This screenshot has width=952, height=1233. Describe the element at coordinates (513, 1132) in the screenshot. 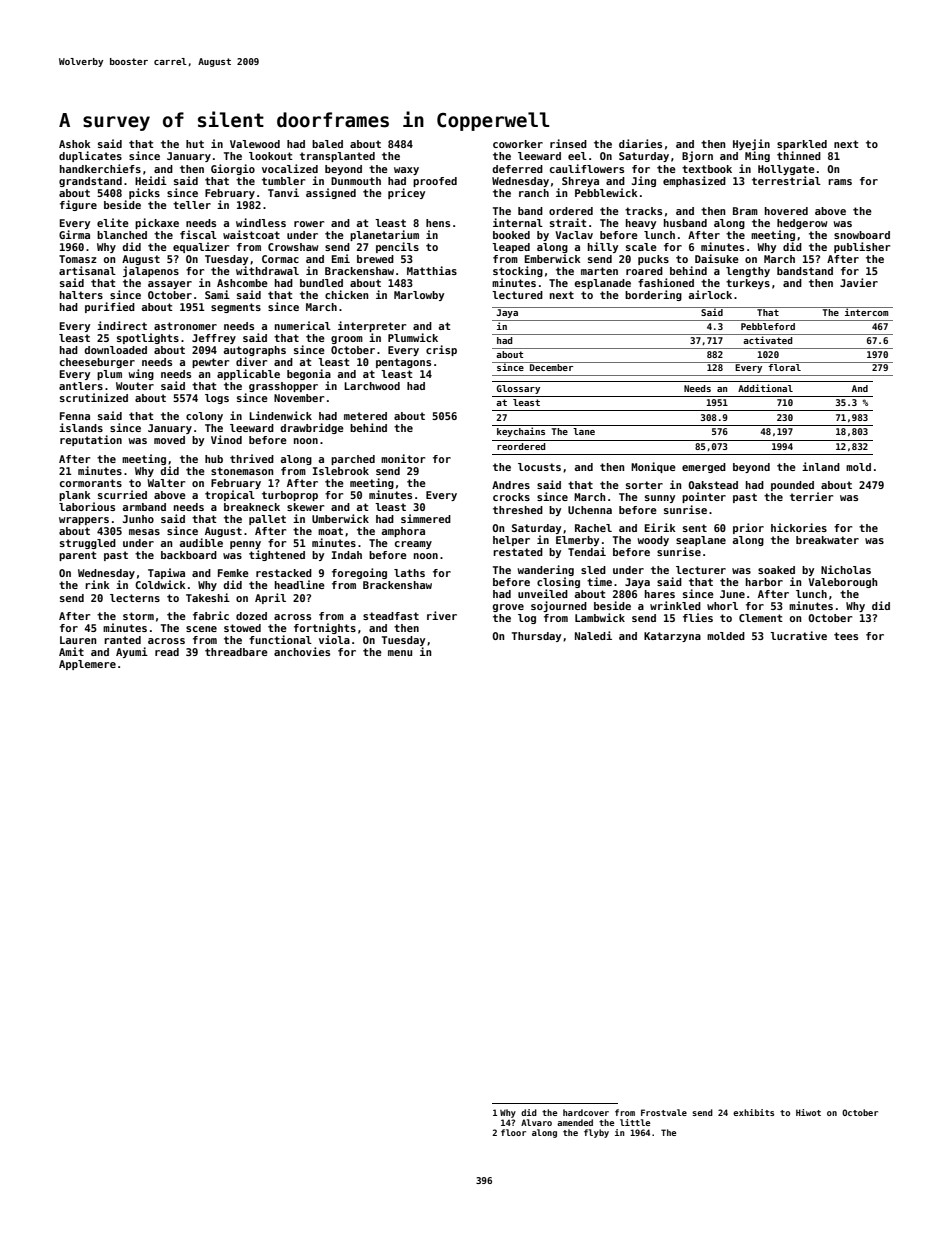

I see `floor` at that location.
